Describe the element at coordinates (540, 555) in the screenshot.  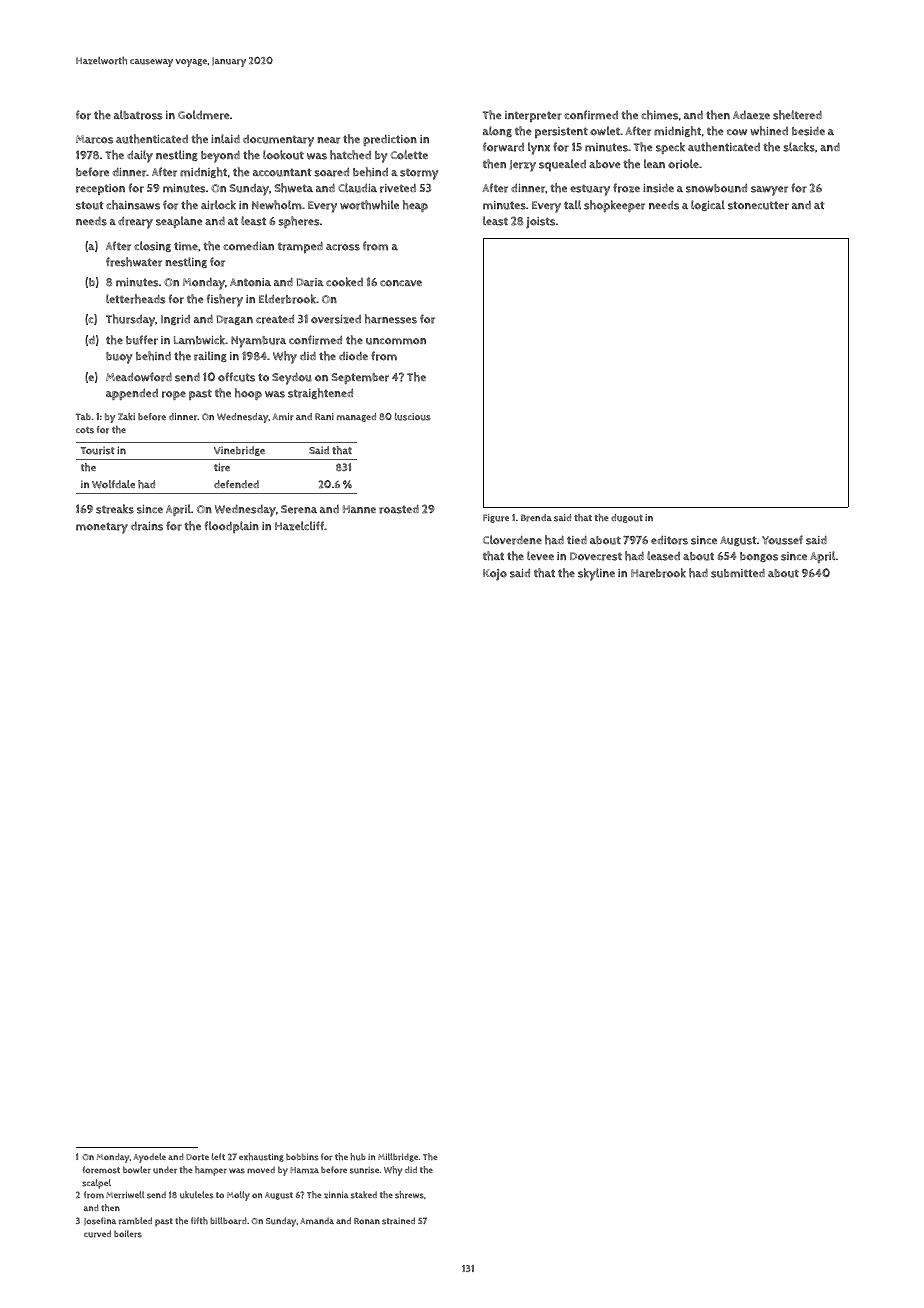
I see `levee` at that location.
